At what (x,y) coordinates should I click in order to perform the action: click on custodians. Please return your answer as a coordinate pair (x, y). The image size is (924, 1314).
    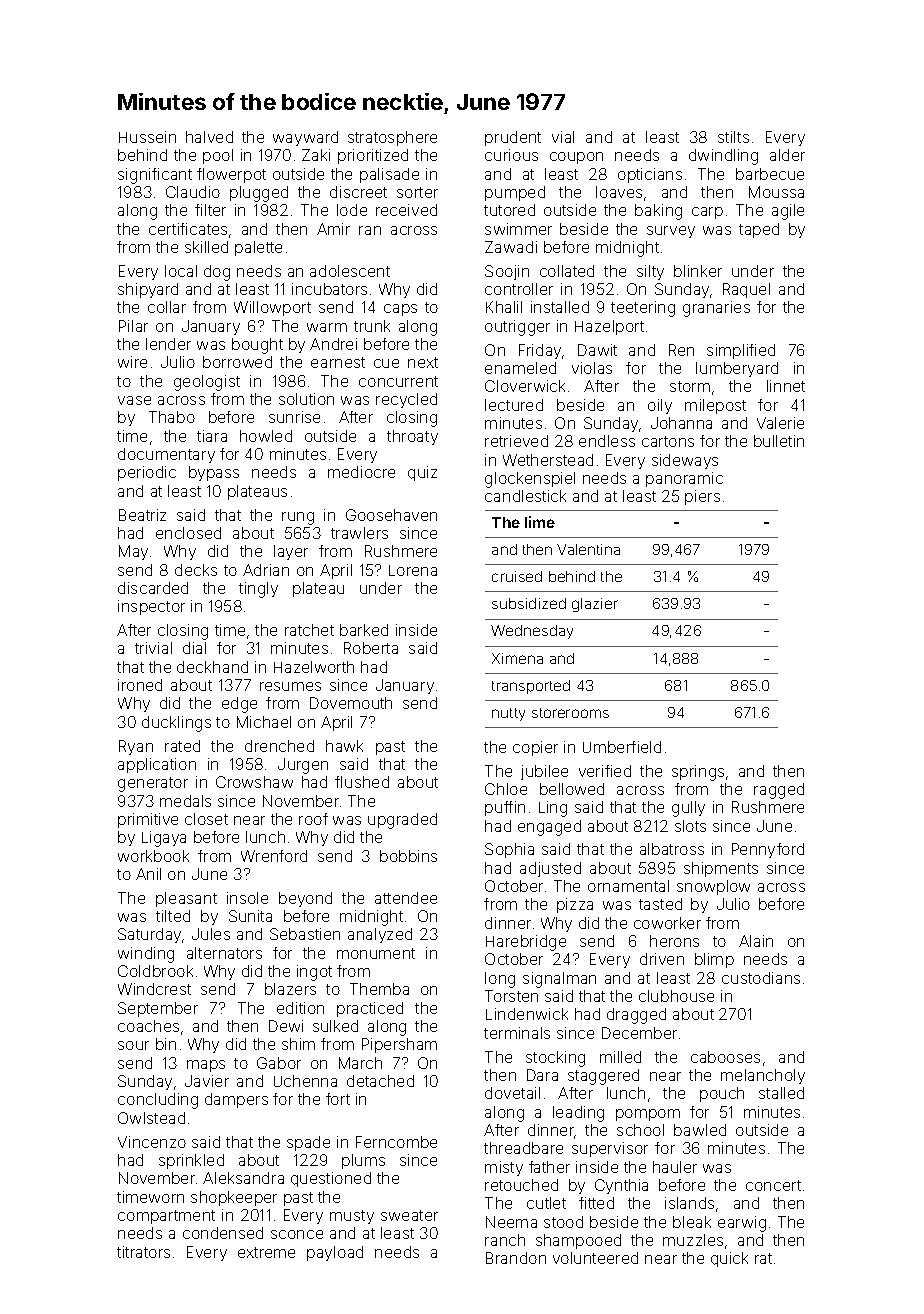
    Looking at the image, I should click on (761, 978).
